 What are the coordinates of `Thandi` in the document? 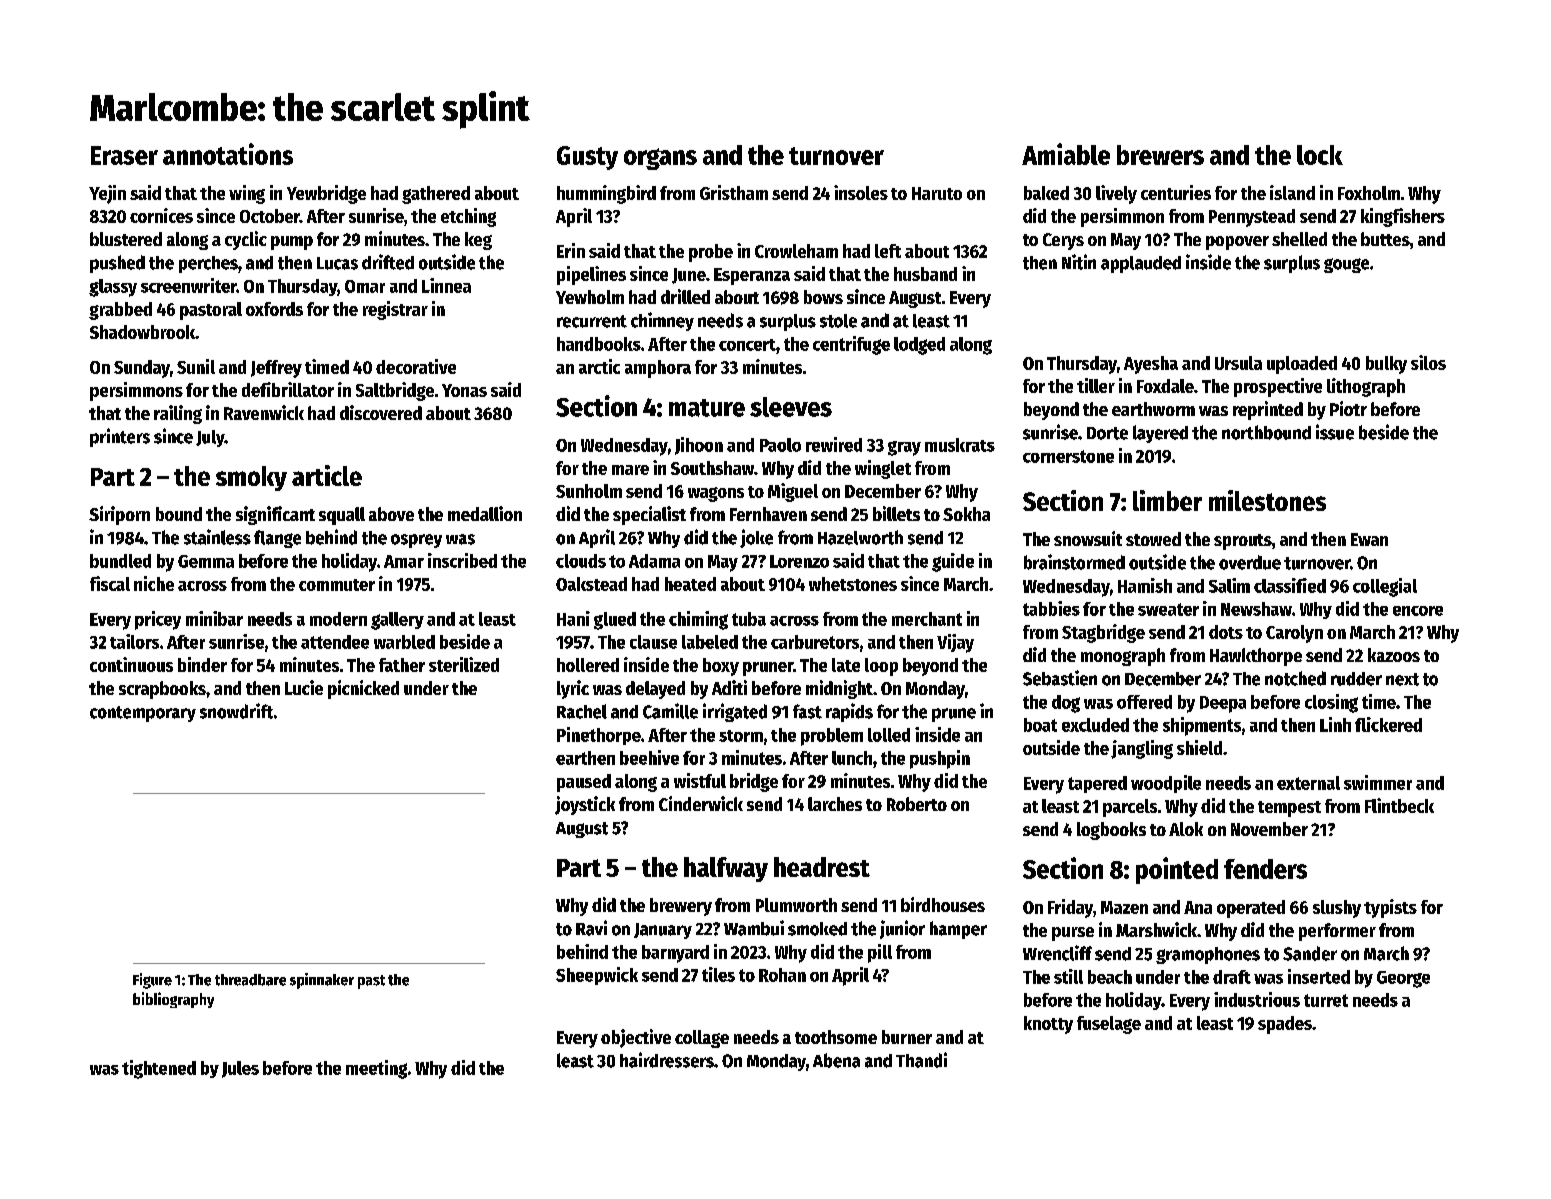 It's located at (921, 1060).
